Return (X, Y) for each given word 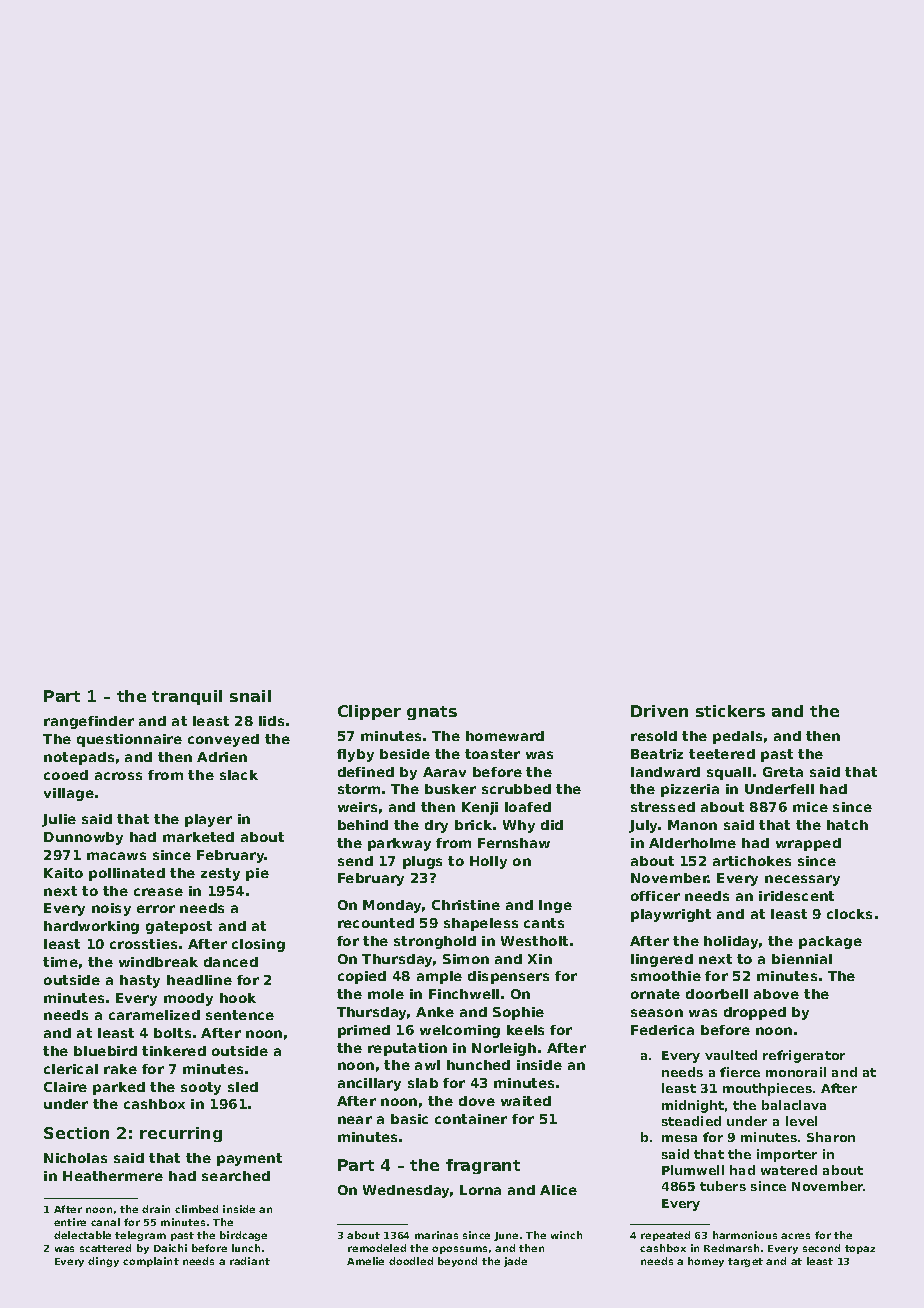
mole (386, 994)
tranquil (187, 697)
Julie (59, 820)
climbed (196, 1209)
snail (250, 696)
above (776, 994)
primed (364, 1031)
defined (366, 772)
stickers (730, 711)
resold (654, 736)
